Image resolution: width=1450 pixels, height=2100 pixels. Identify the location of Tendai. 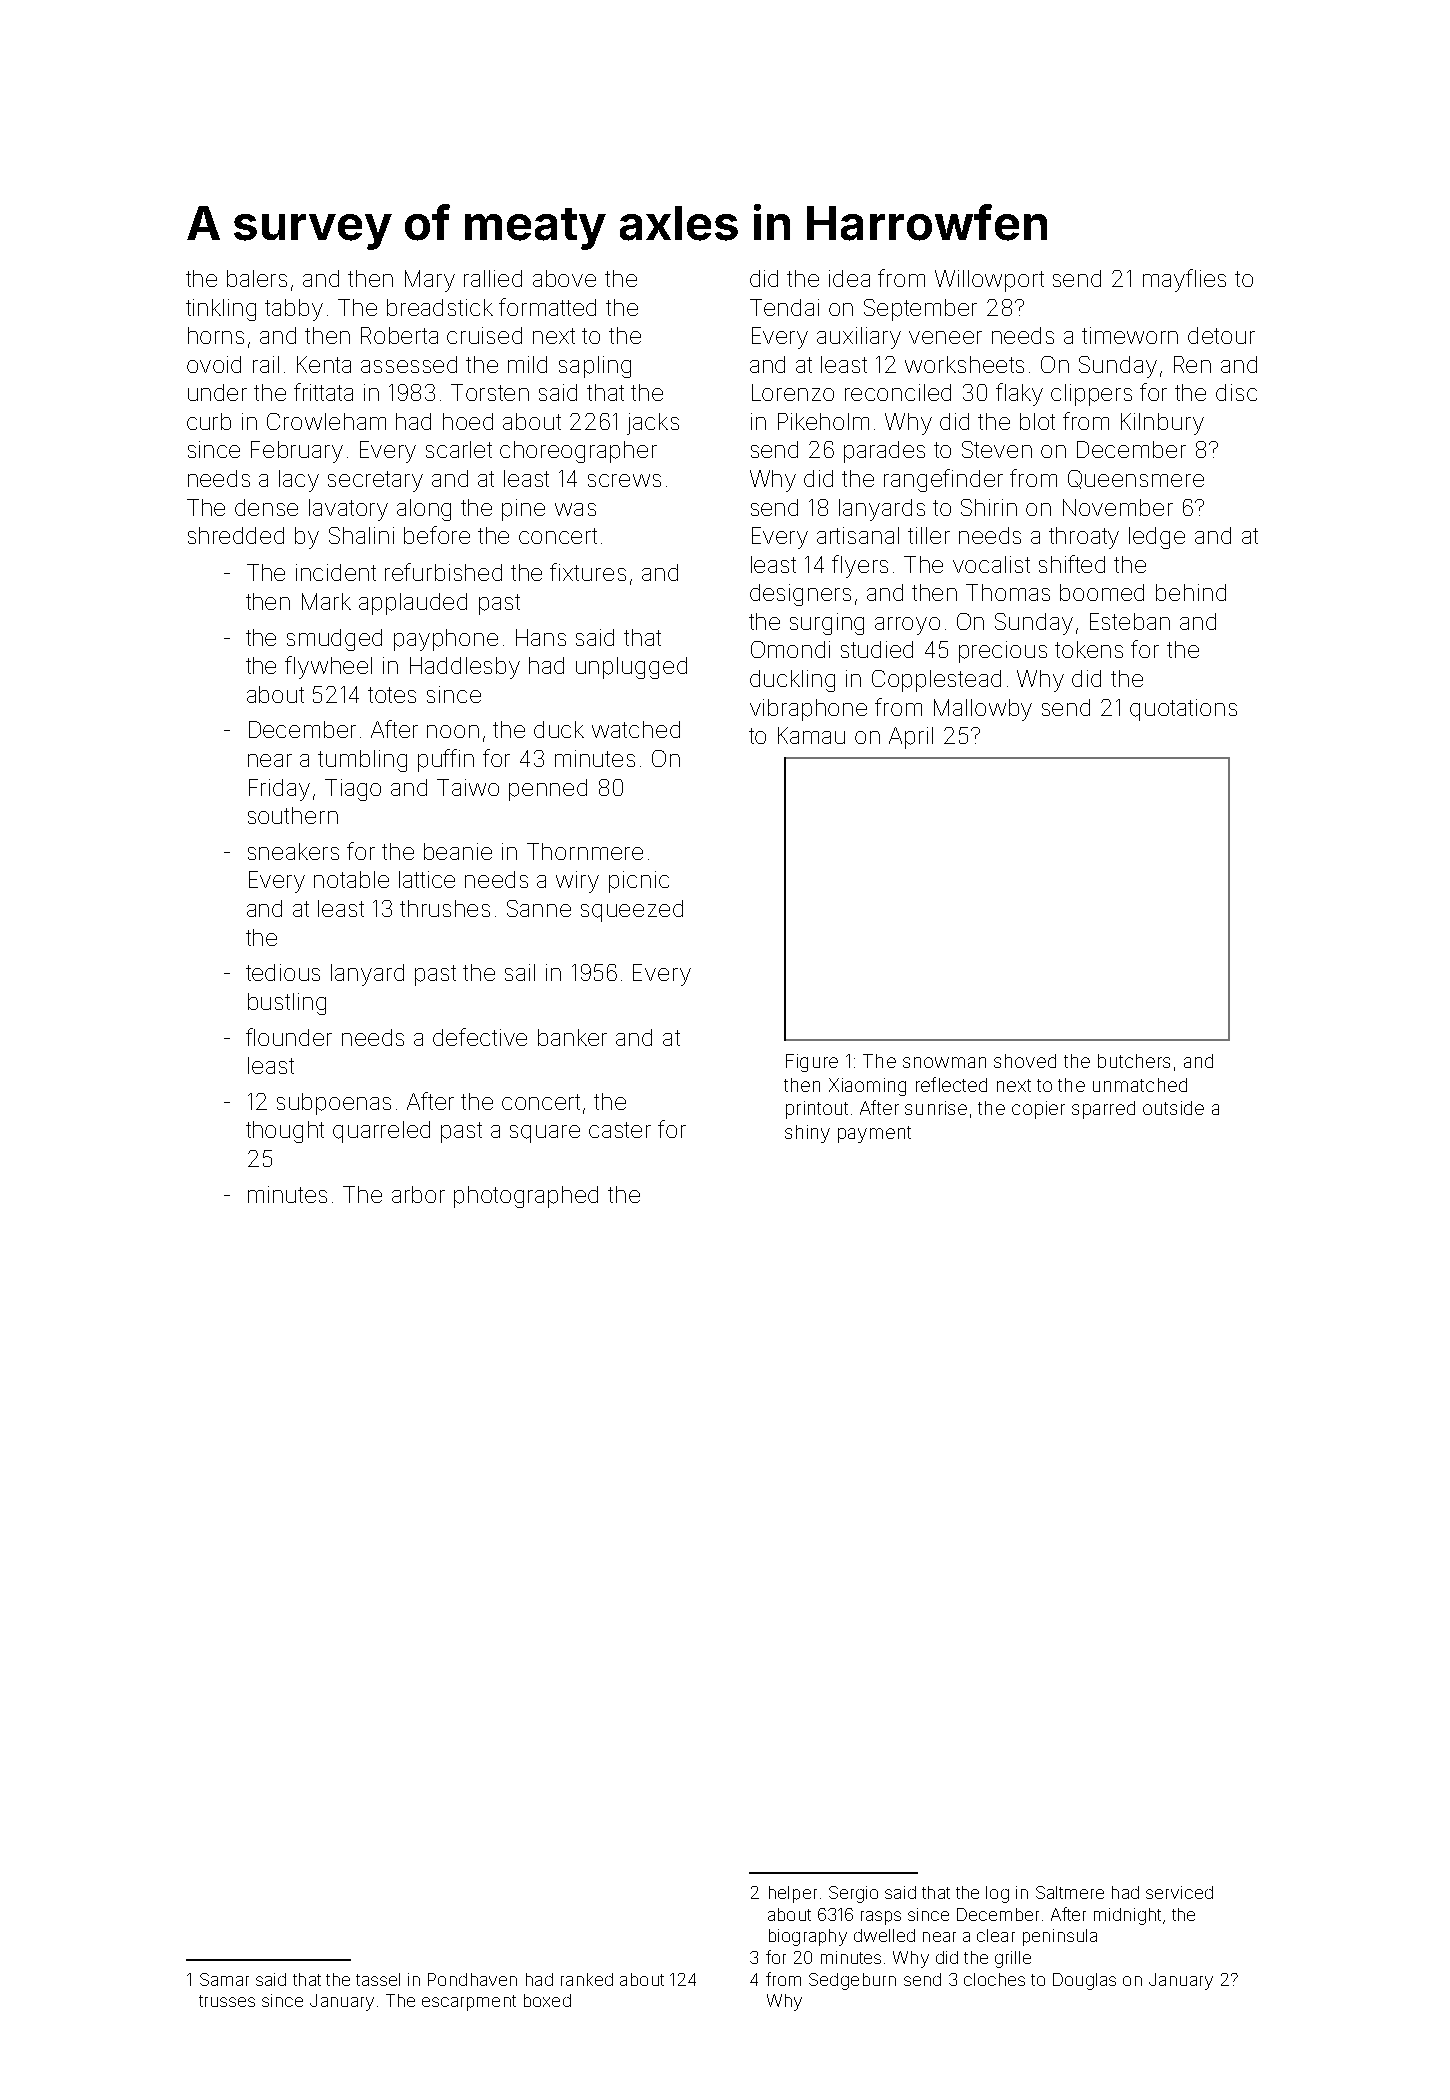
(784, 307).
